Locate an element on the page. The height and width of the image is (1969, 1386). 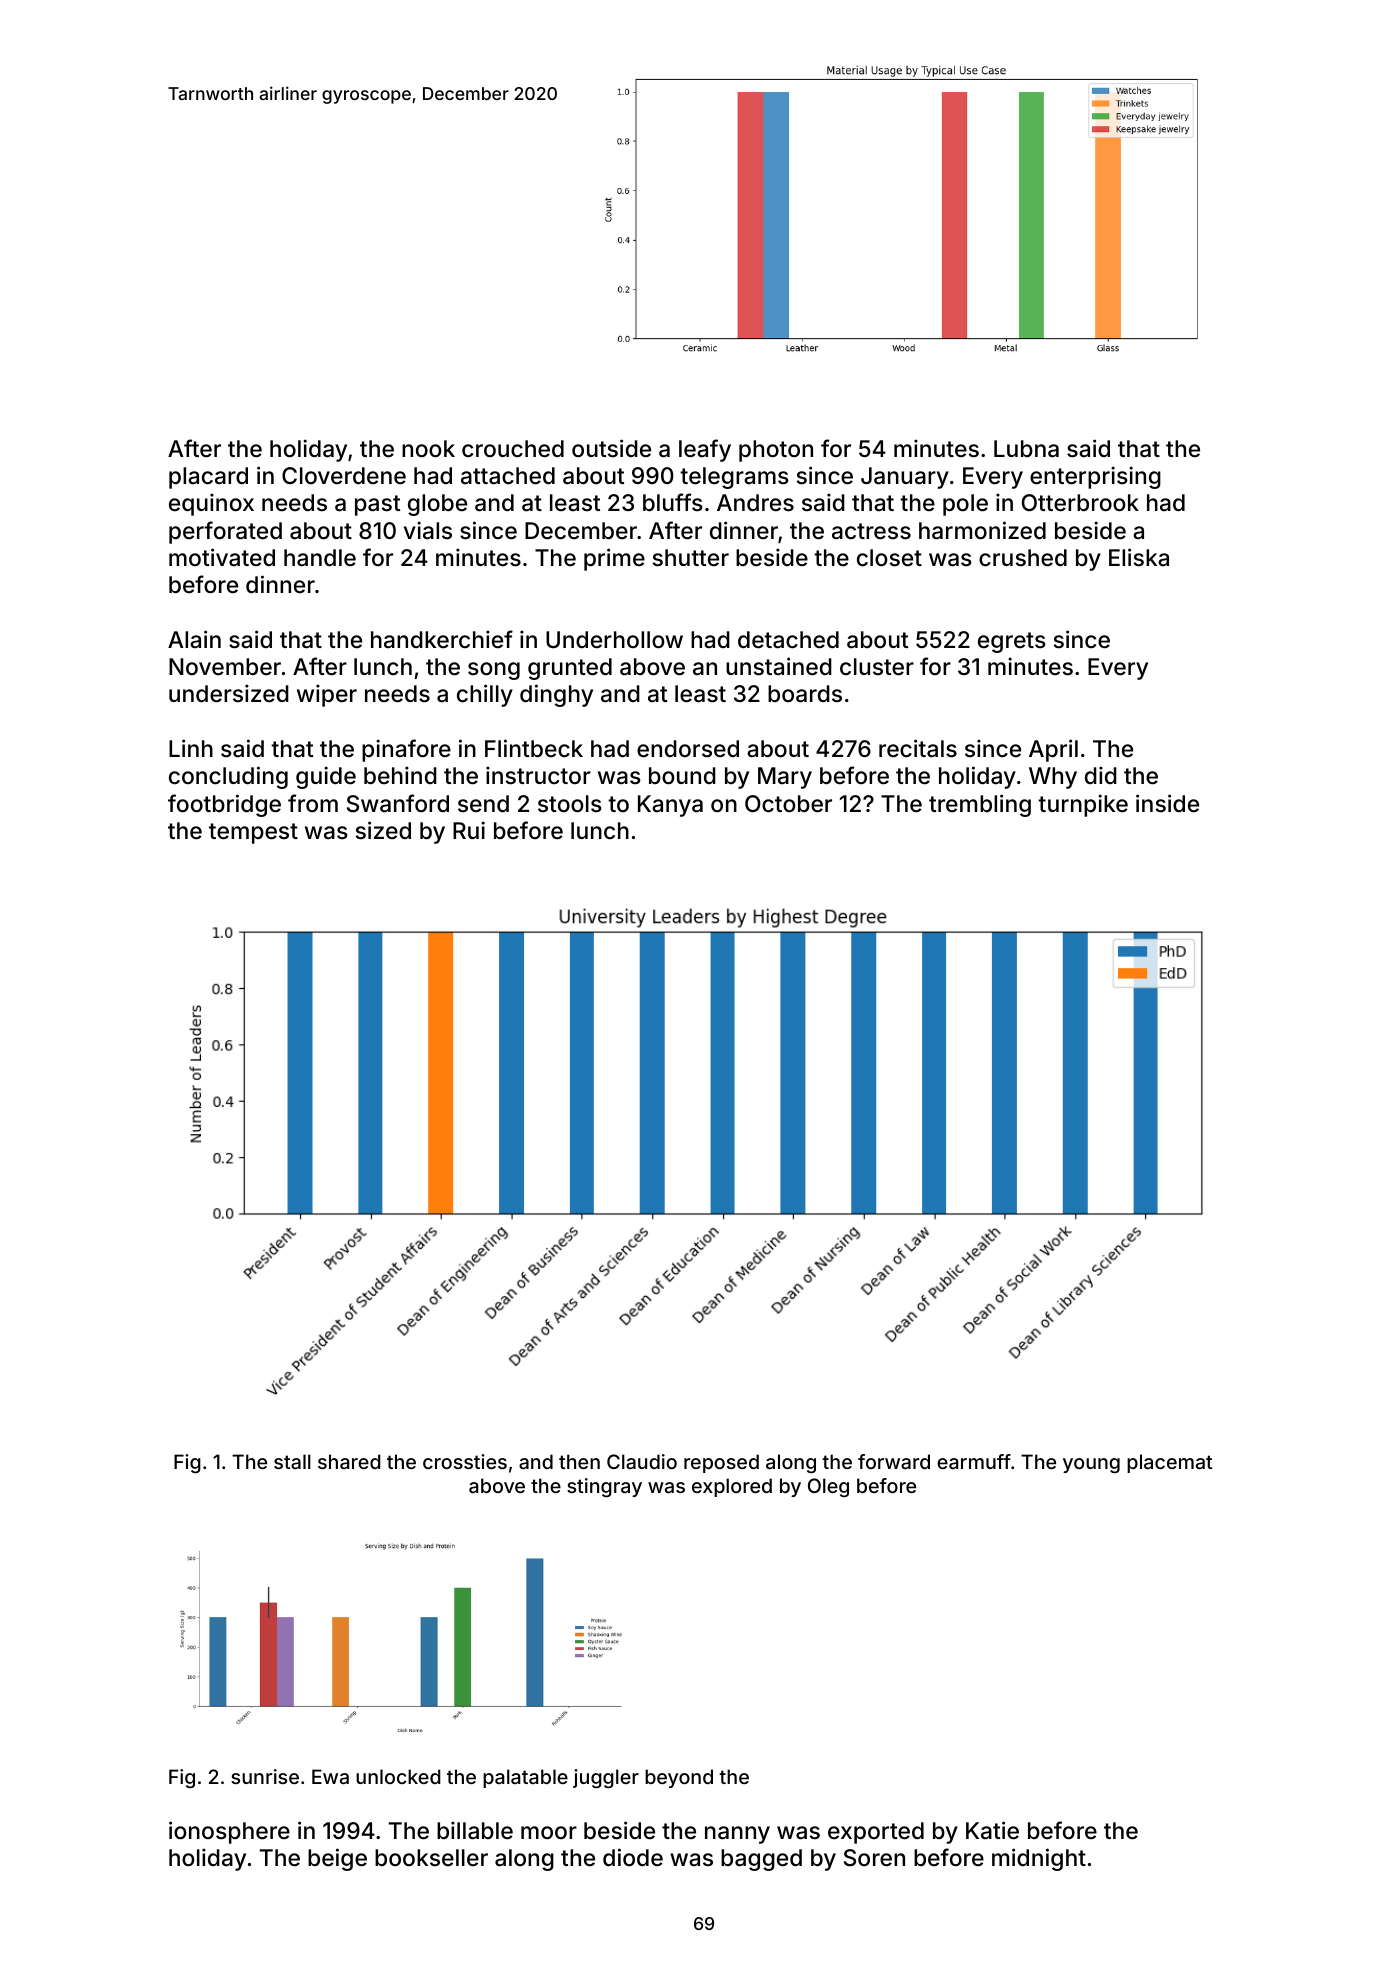
Kanya is located at coordinates (670, 806).
